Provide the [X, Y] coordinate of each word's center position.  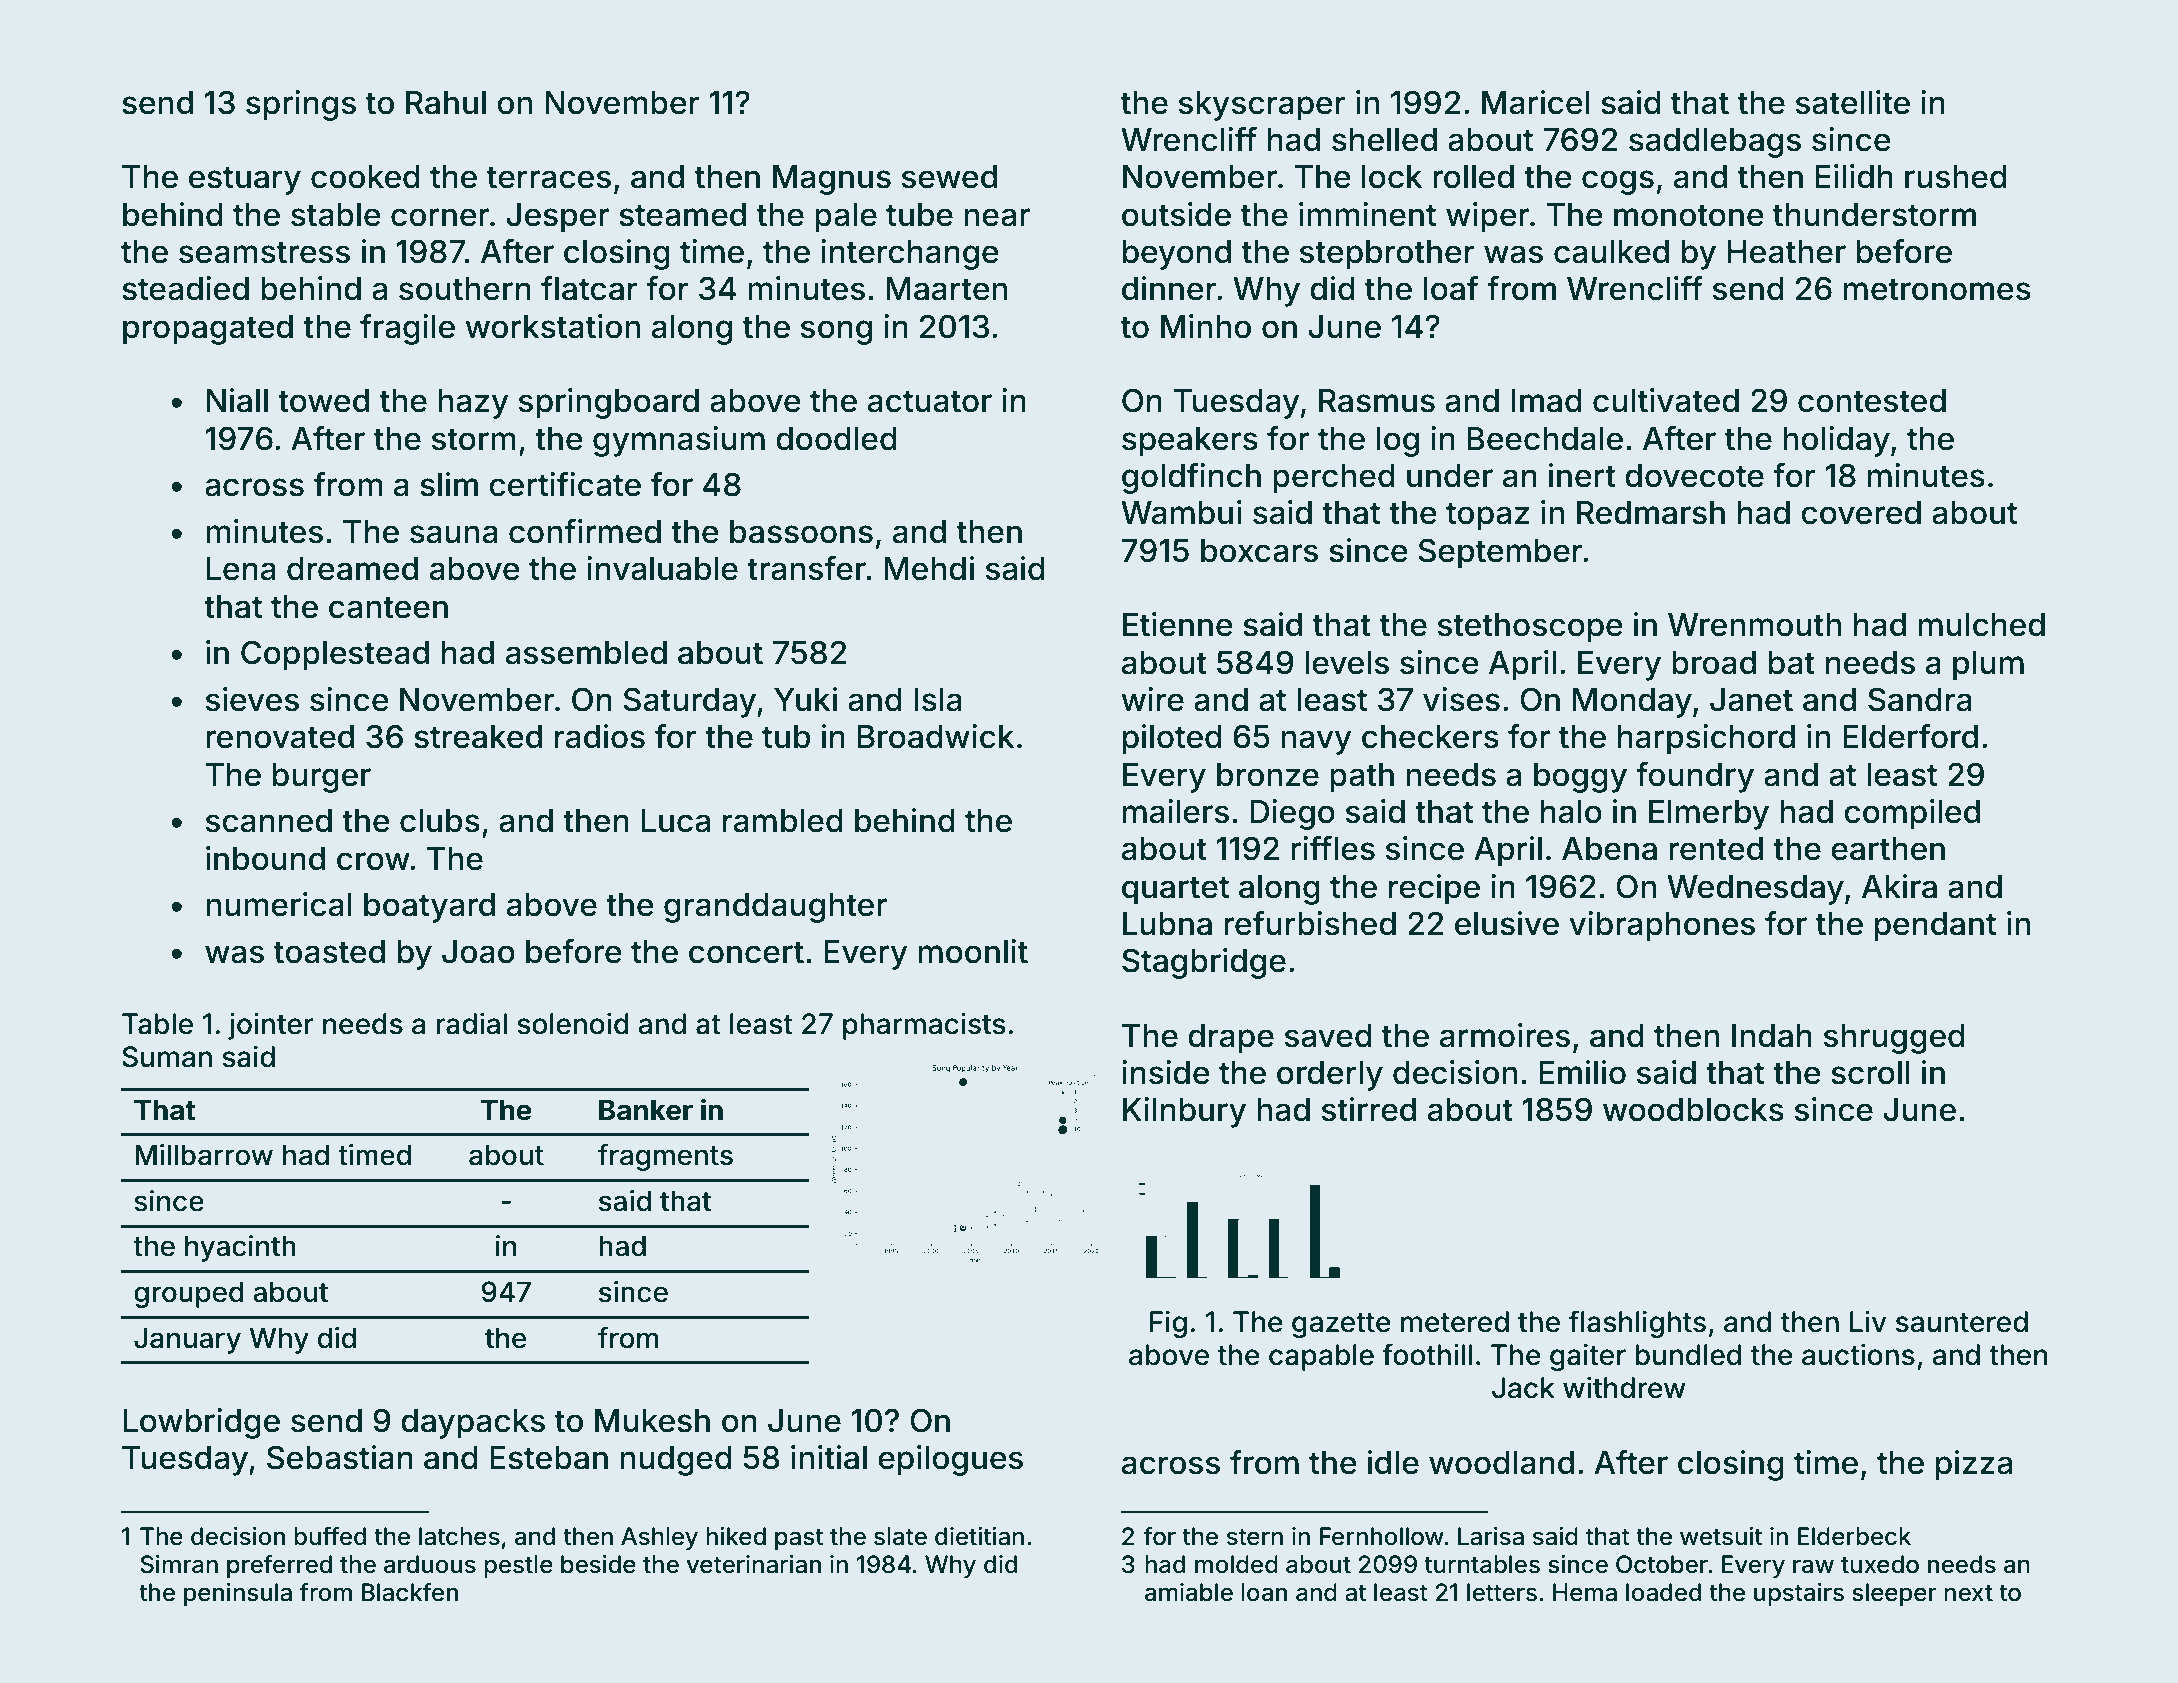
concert [746, 952]
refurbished [1310, 923]
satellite [1853, 102]
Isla [938, 700]
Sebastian [340, 1457]
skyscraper [1262, 106]
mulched [1982, 625]
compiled [1912, 814]
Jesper [557, 218]
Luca [675, 821]
